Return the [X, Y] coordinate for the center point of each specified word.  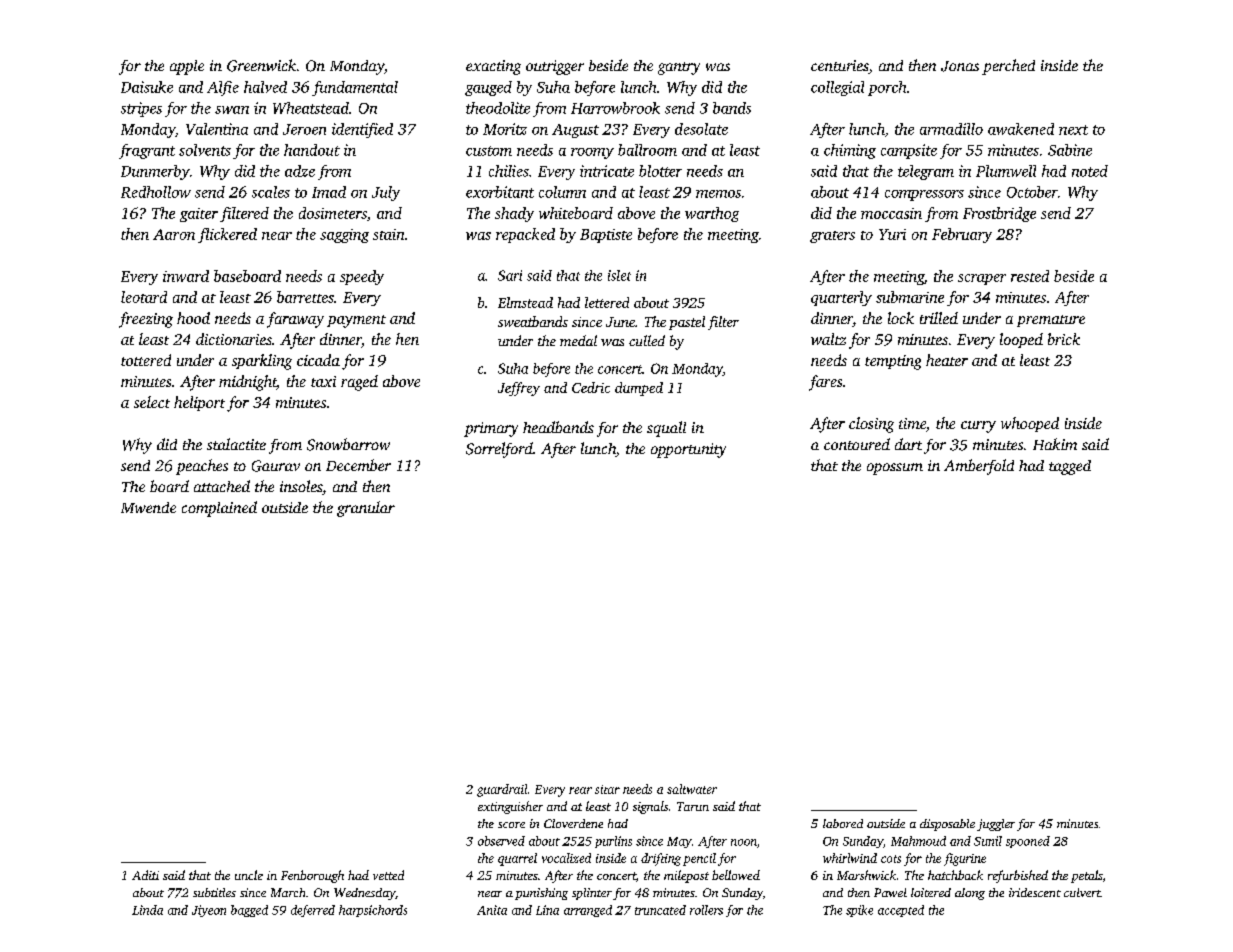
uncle [249, 875]
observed [501, 841]
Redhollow [156, 192]
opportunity [688, 450]
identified [362, 130]
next [1073, 130]
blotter [660, 171]
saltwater [692, 789]
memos [718, 194]
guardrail [502, 790]
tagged [1070, 467]
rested [1030, 276]
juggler [996, 825]
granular [366, 509]
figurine [965, 859]
